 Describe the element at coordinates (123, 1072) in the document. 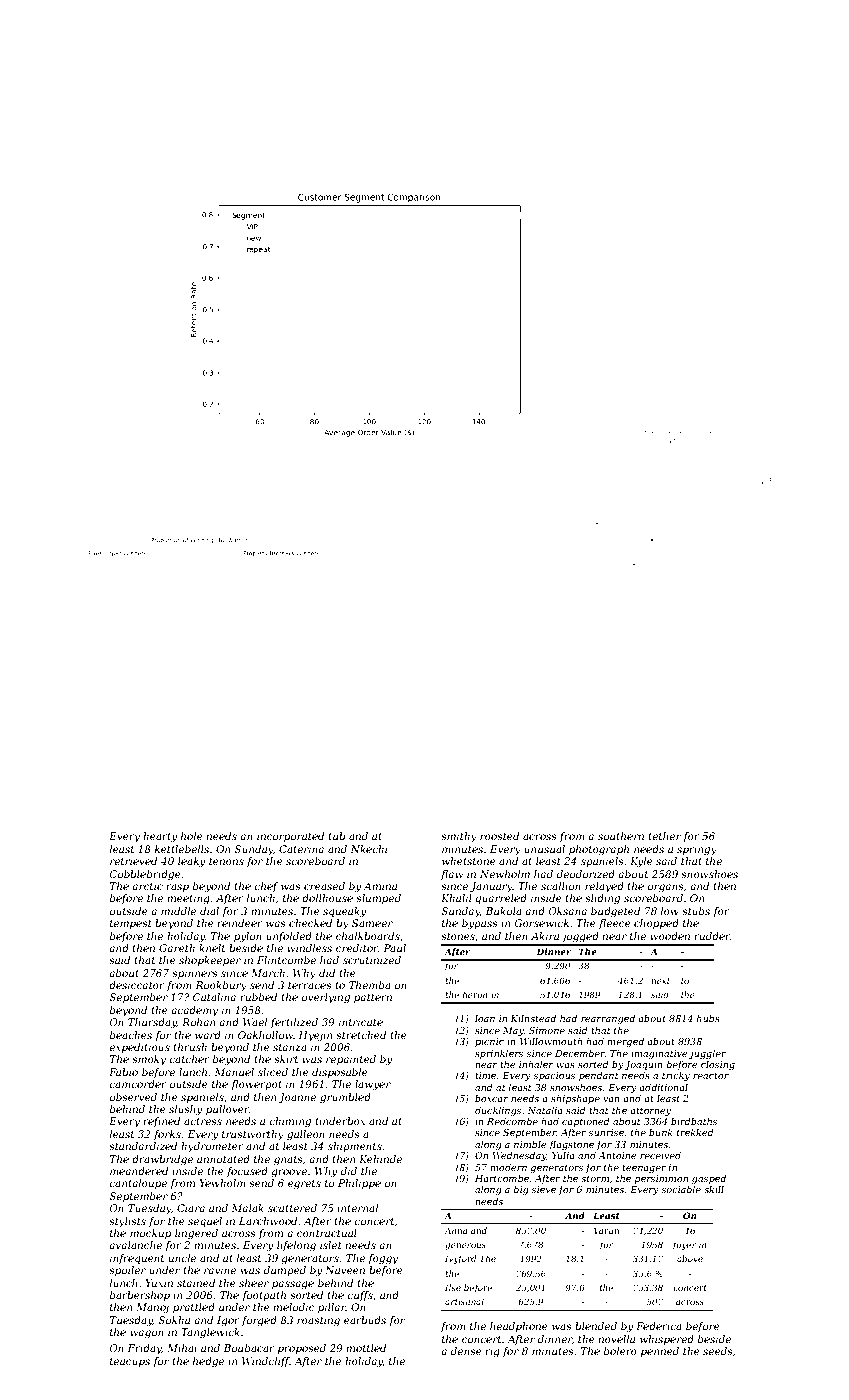

I see `Fabio` at that location.
